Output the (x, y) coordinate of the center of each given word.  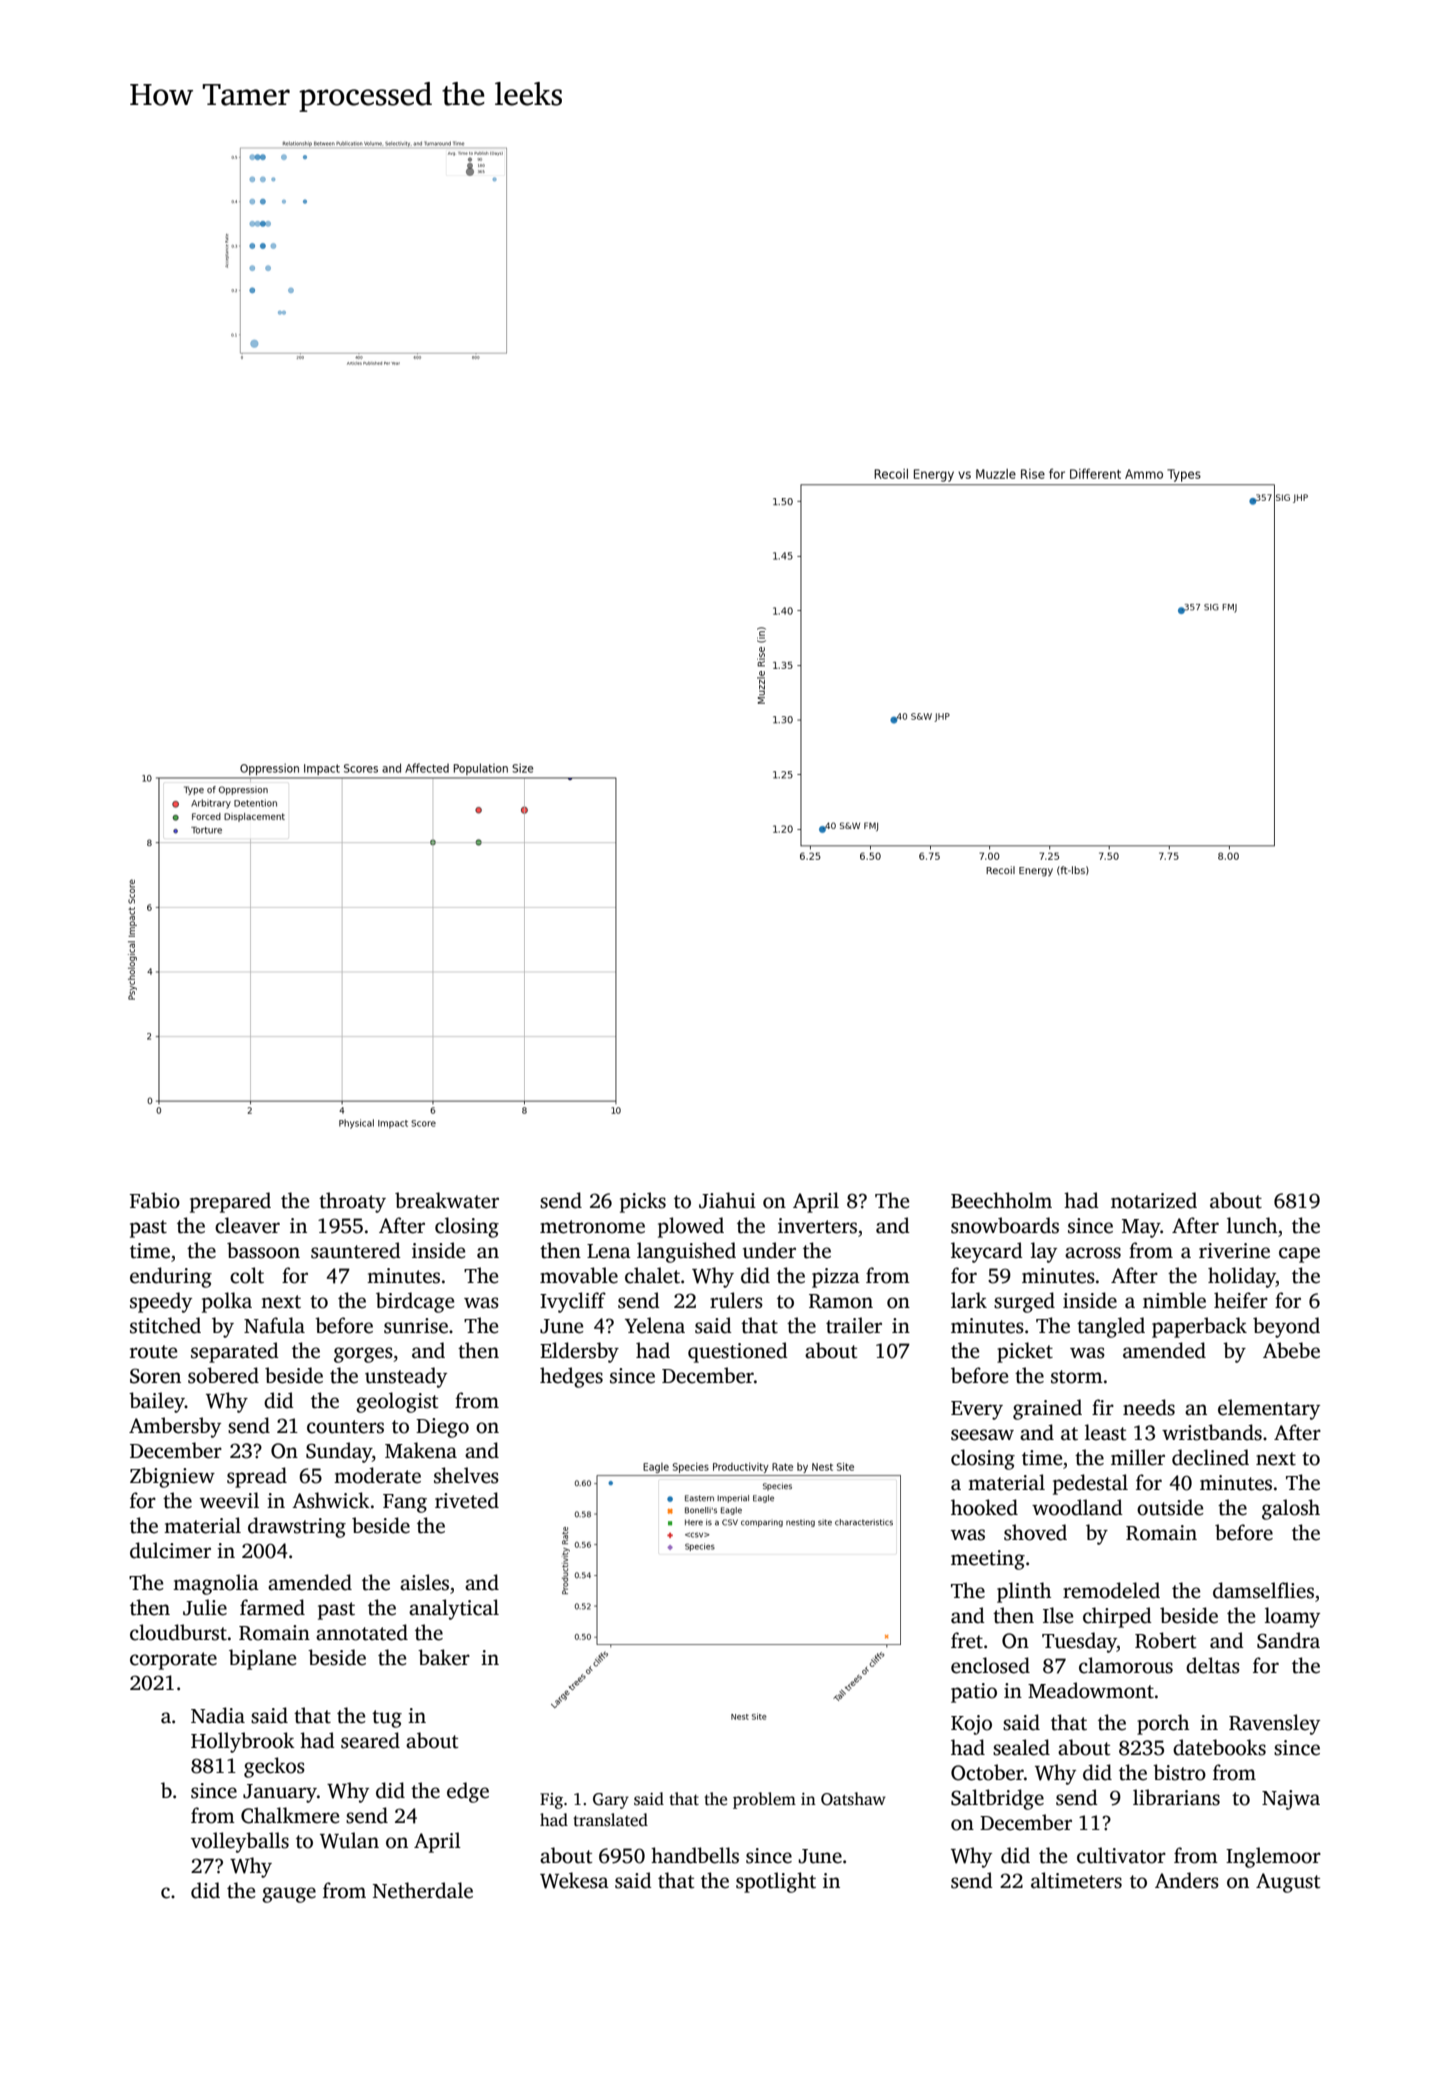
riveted (467, 1500)
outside (1170, 1507)
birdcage (415, 1302)
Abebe (1291, 1350)
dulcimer (170, 1550)
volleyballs (240, 1842)
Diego (442, 1428)
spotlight (776, 1882)
